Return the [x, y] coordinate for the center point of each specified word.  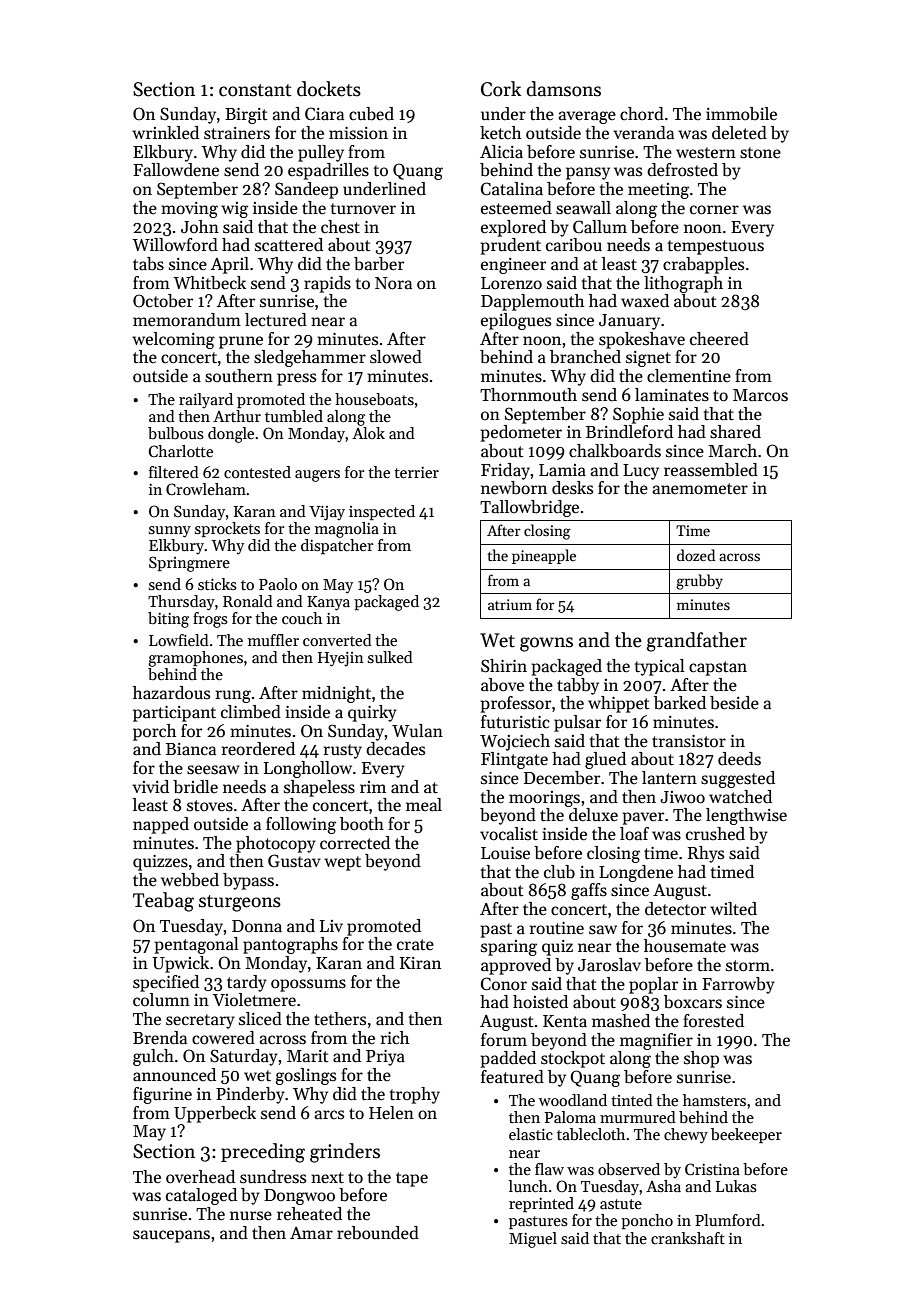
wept [342, 863]
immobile [741, 114]
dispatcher [337, 546]
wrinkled [165, 132]
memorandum [187, 320]
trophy [415, 1095]
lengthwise [746, 816]
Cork [501, 89]
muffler [273, 640]
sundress [273, 1177]
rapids [327, 284]
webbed [190, 880]
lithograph [683, 284]
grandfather [697, 642]
